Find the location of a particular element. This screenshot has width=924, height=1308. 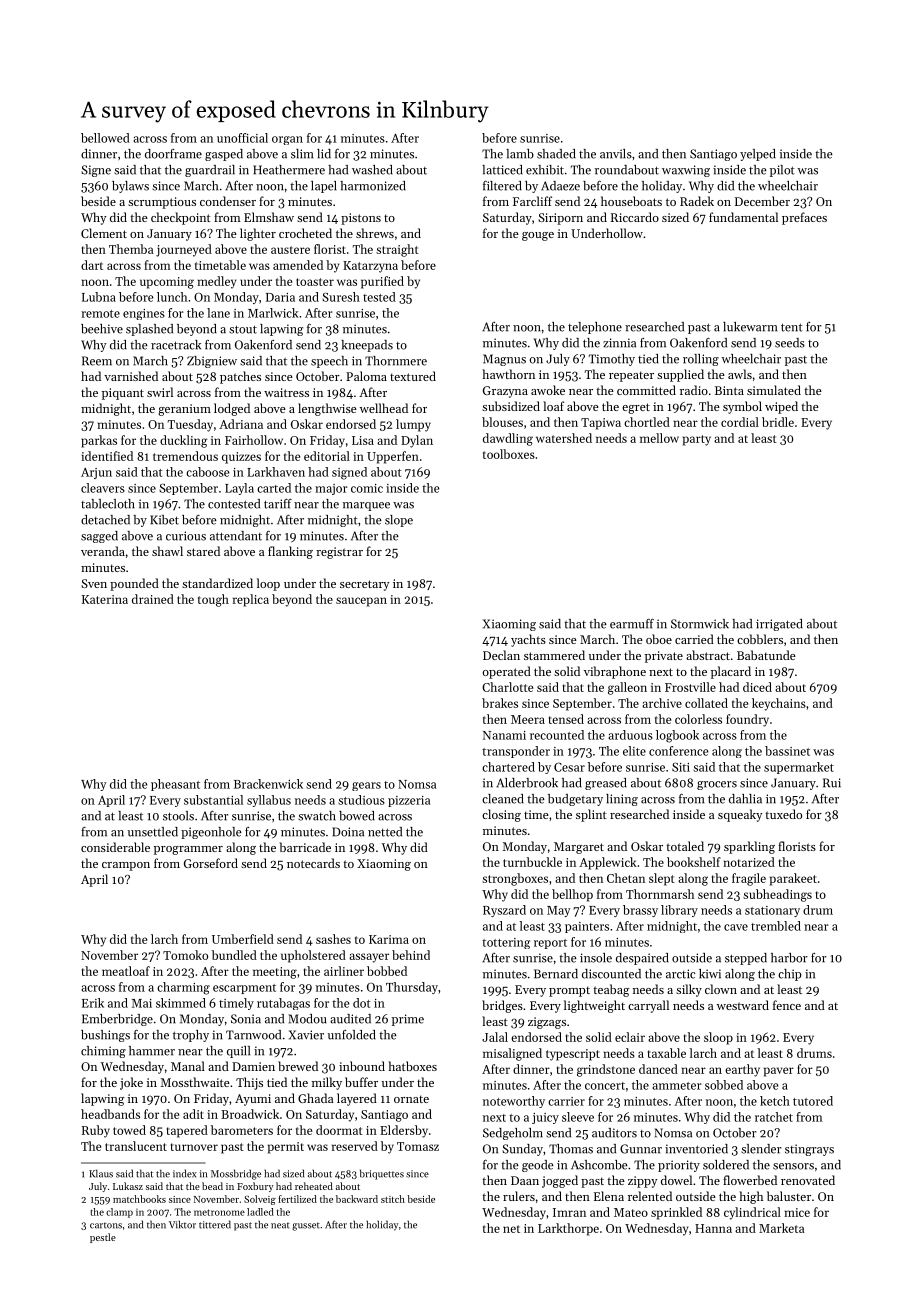

Larkthorpe is located at coordinates (568, 1229).
